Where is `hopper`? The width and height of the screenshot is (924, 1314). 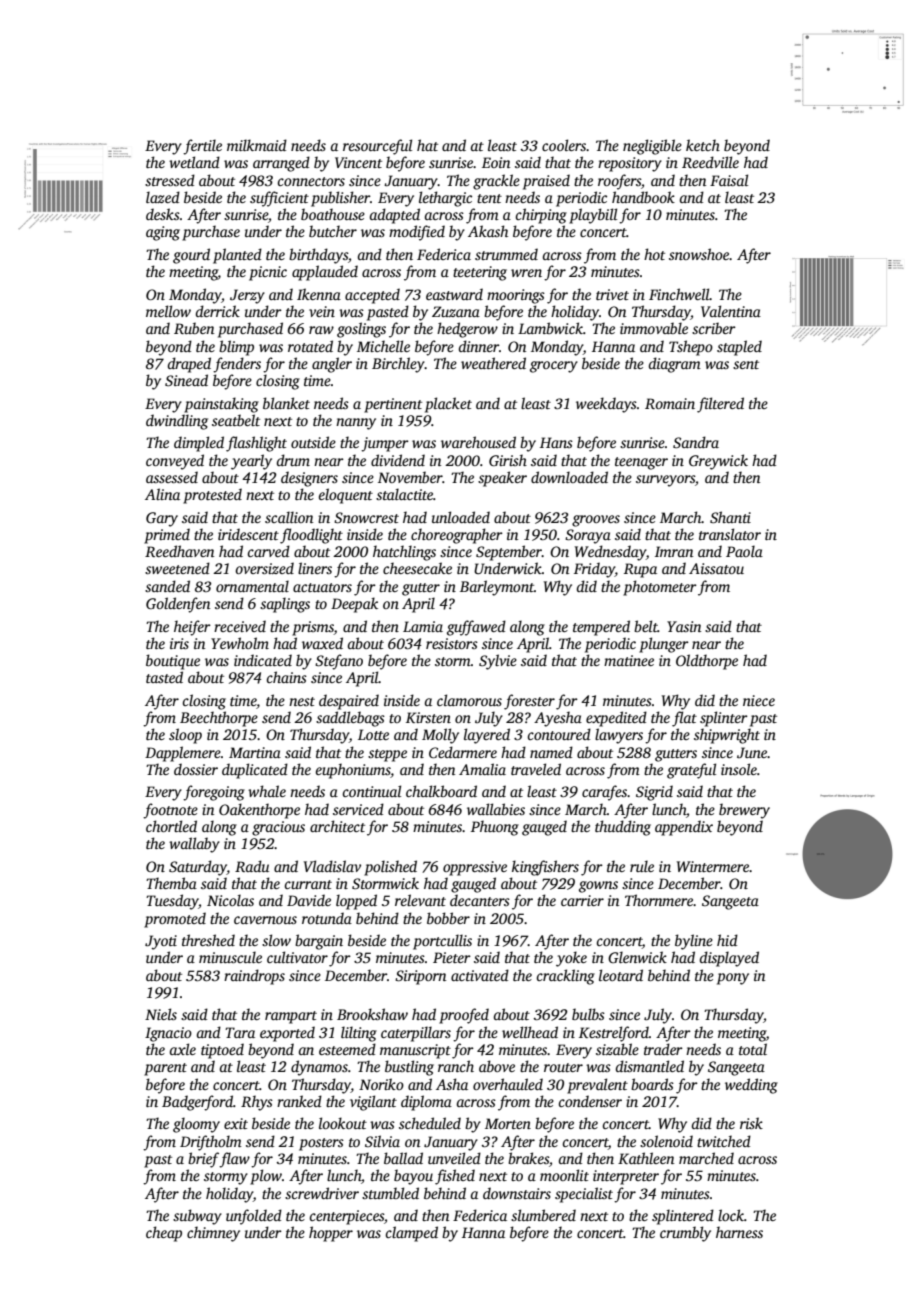 hopper is located at coordinates (331, 1234).
